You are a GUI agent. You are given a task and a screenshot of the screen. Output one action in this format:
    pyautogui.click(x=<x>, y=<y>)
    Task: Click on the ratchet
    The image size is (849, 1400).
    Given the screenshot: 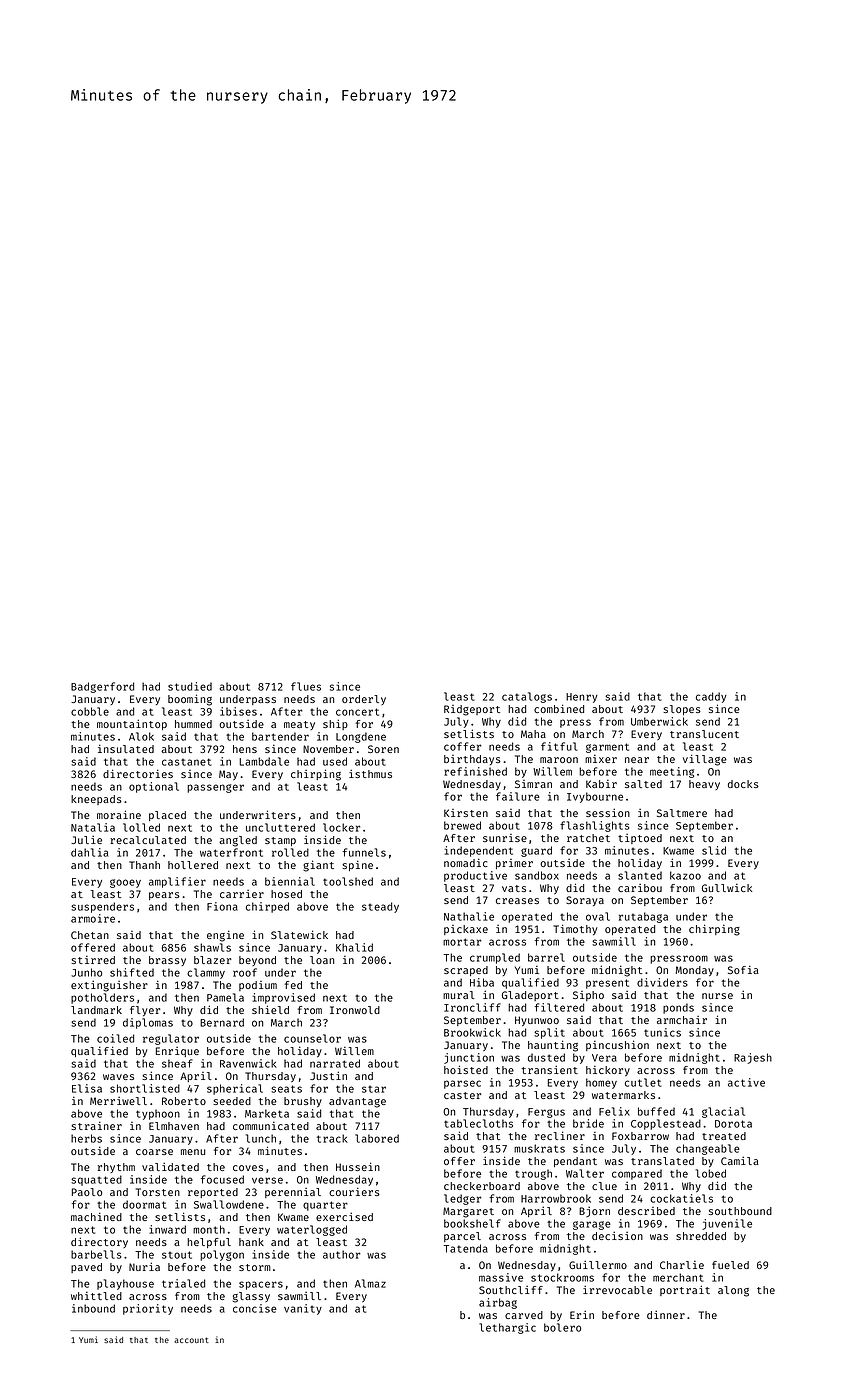 What is the action you would take?
    pyautogui.click(x=588, y=838)
